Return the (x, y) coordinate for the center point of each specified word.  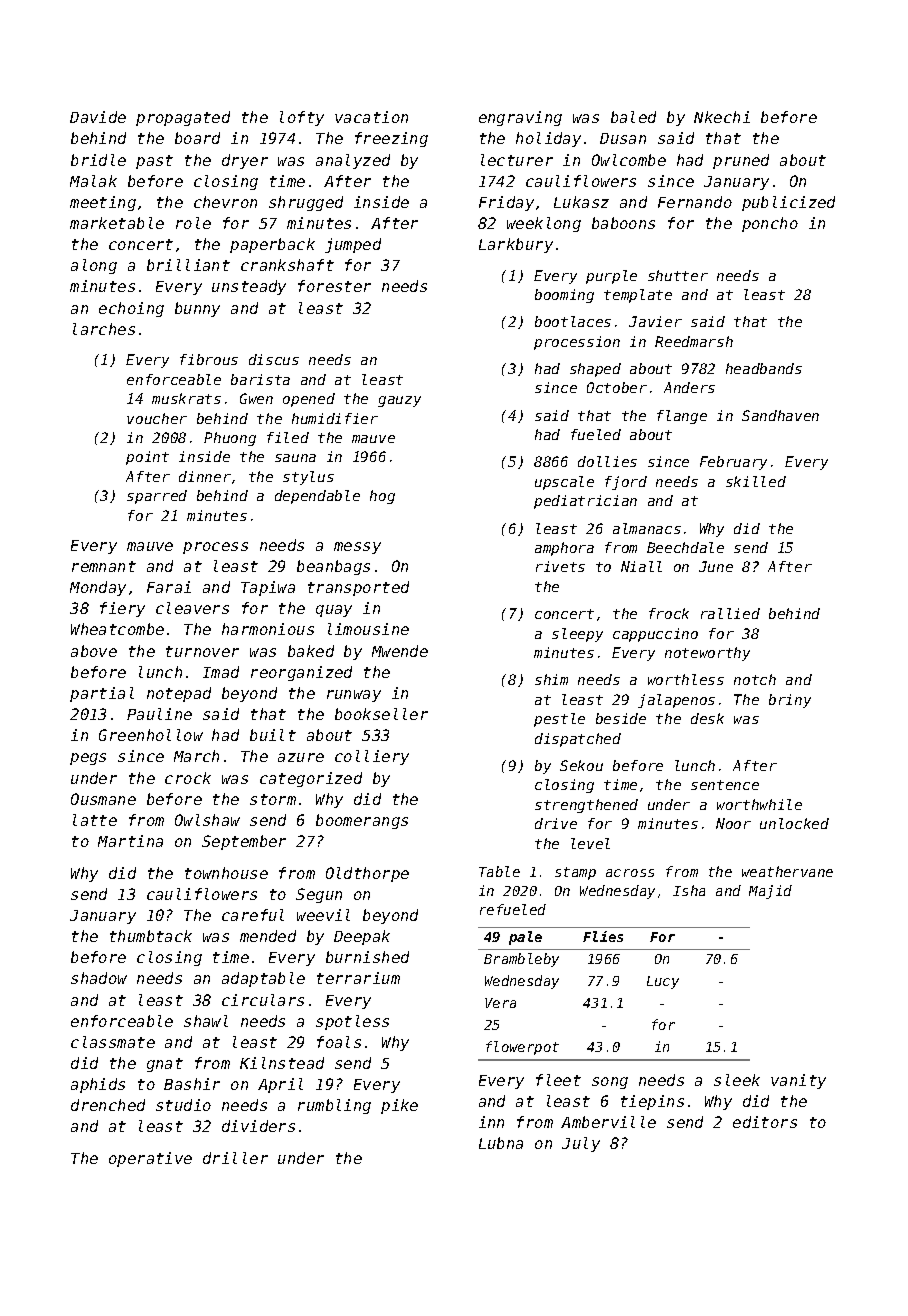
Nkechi (722, 117)
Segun (319, 895)
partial (102, 694)
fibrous (209, 359)
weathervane (787, 871)
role (193, 223)
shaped (595, 370)
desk (707, 718)
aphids (98, 1085)
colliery (372, 757)
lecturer (517, 160)
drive (556, 823)
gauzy (399, 401)
